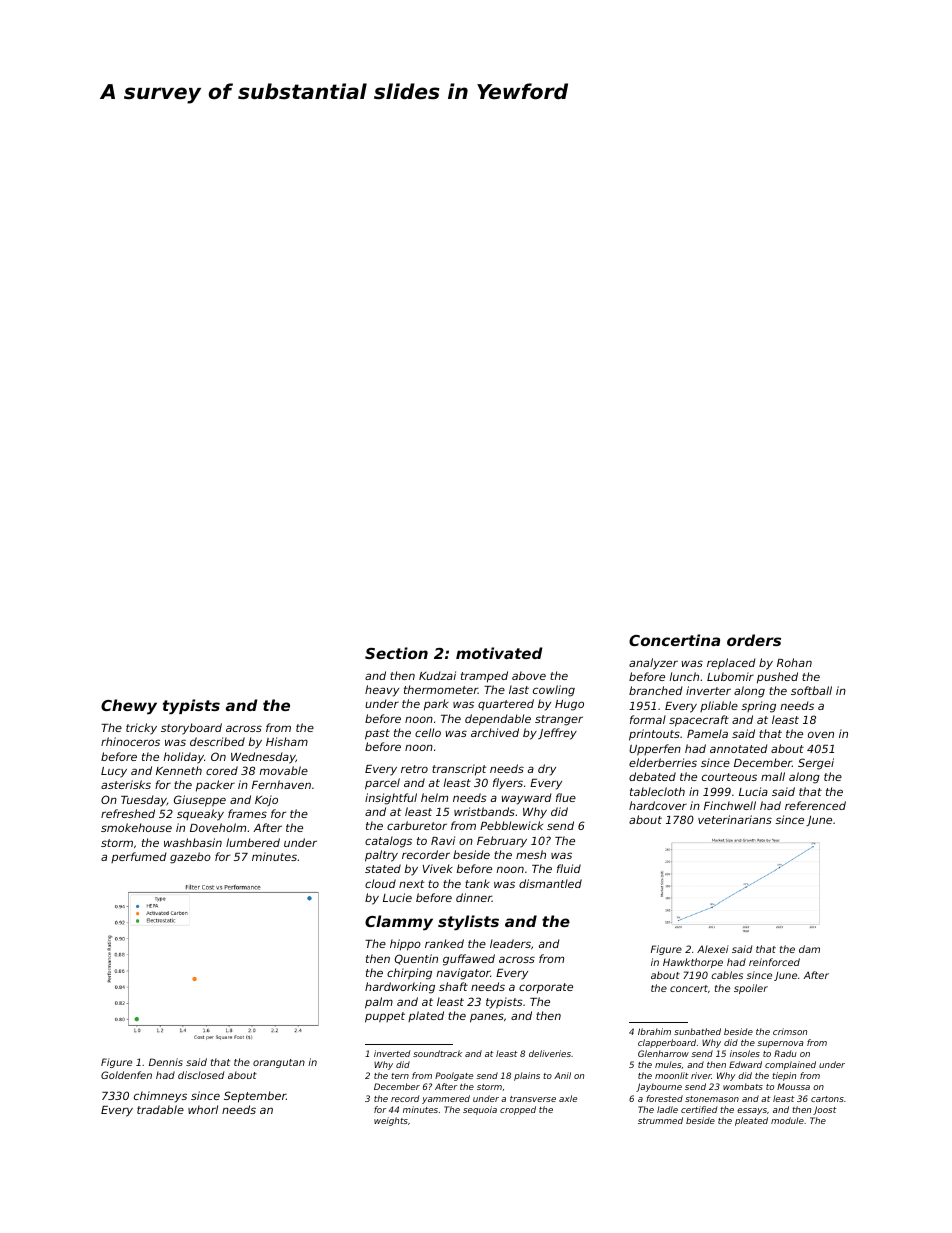 This document has height=1233, width=952. I want to click on hippo, so click(405, 945).
